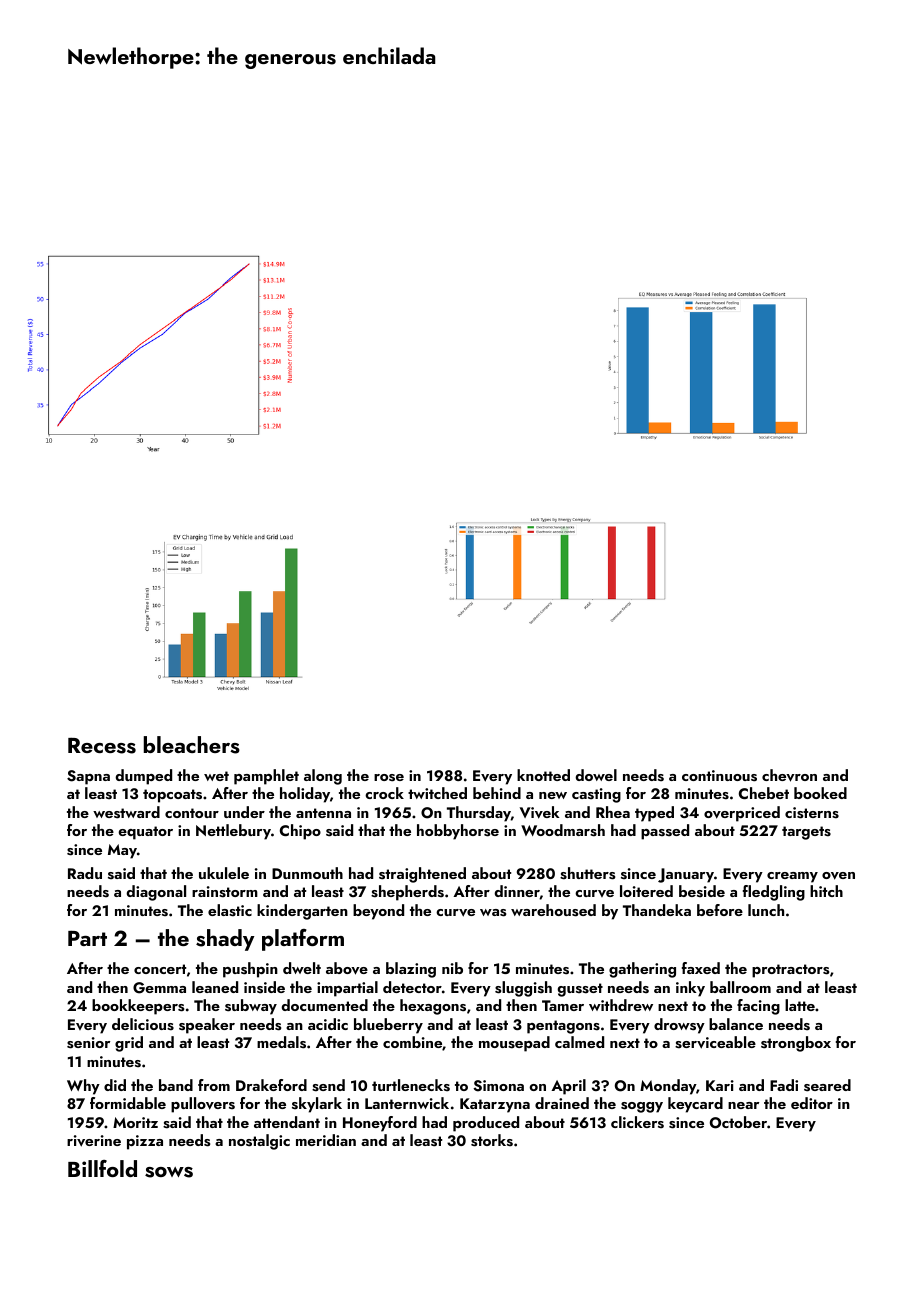  What do you see at coordinates (102, 745) in the screenshot?
I see `Recess` at bounding box center [102, 745].
